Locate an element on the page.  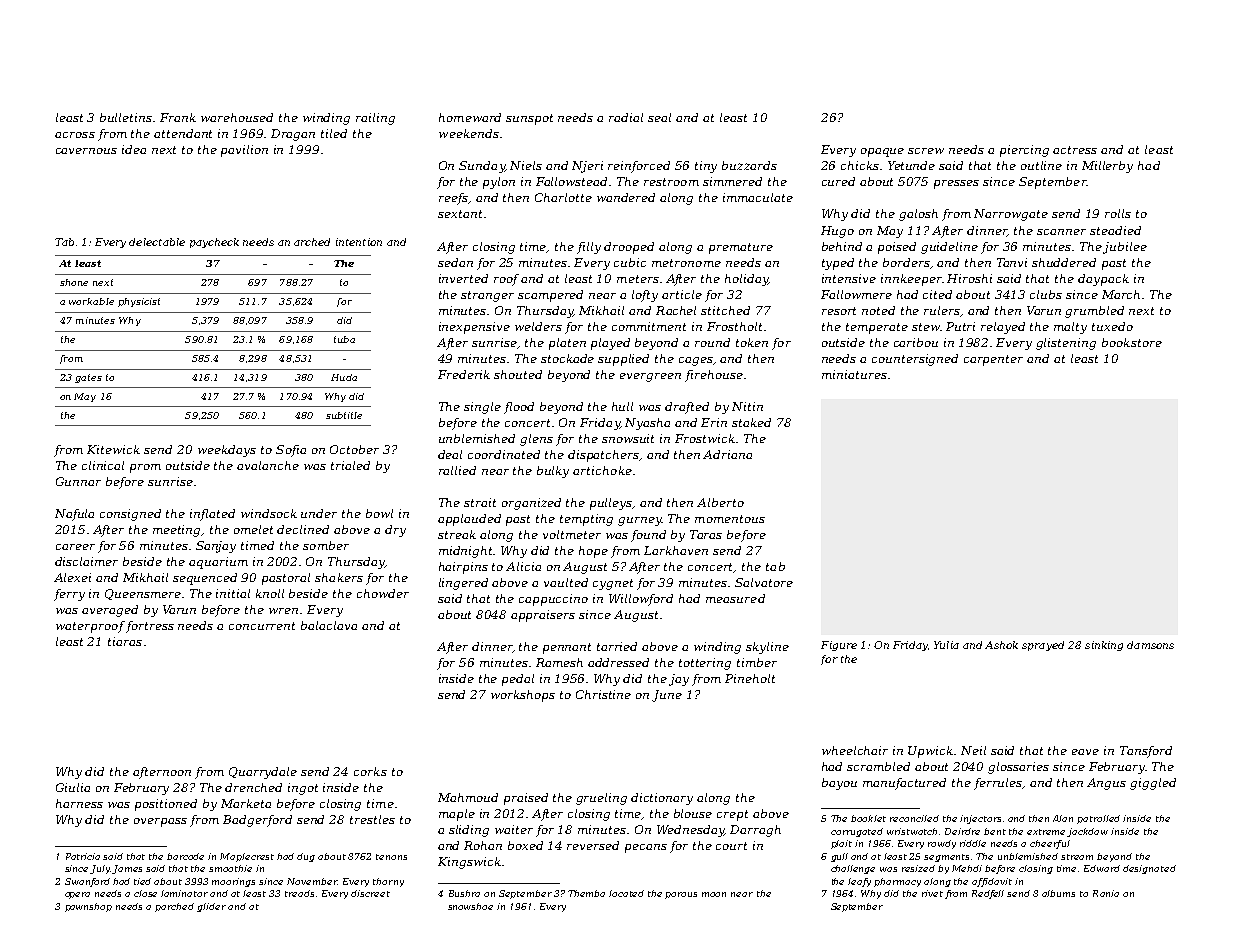
immaculate is located at coordinates (758, 197).
